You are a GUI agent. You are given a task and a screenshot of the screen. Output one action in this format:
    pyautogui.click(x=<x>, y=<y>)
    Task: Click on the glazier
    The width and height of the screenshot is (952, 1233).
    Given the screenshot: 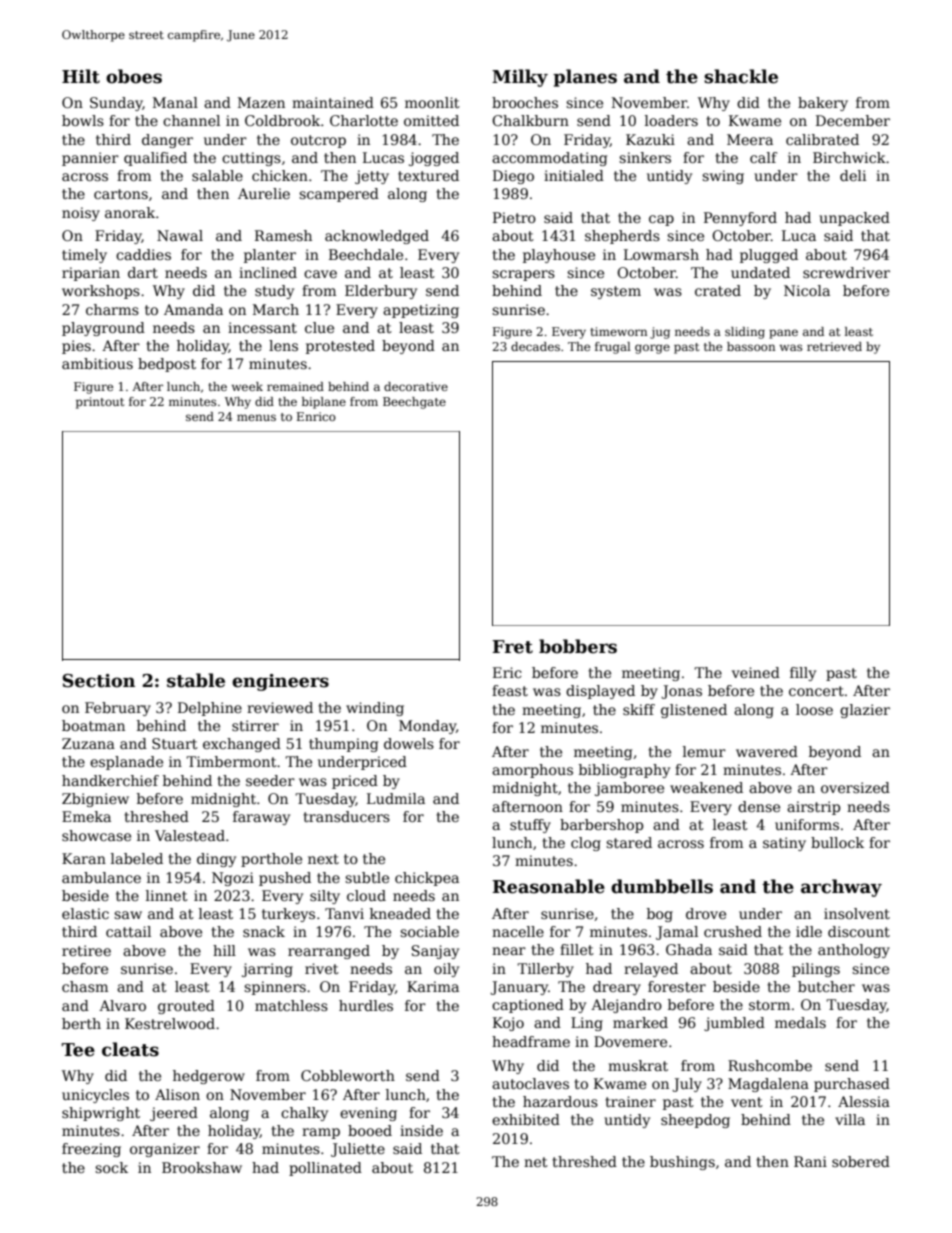 What is the action you would take?
    pyautogui.click(x=865, y=711)
